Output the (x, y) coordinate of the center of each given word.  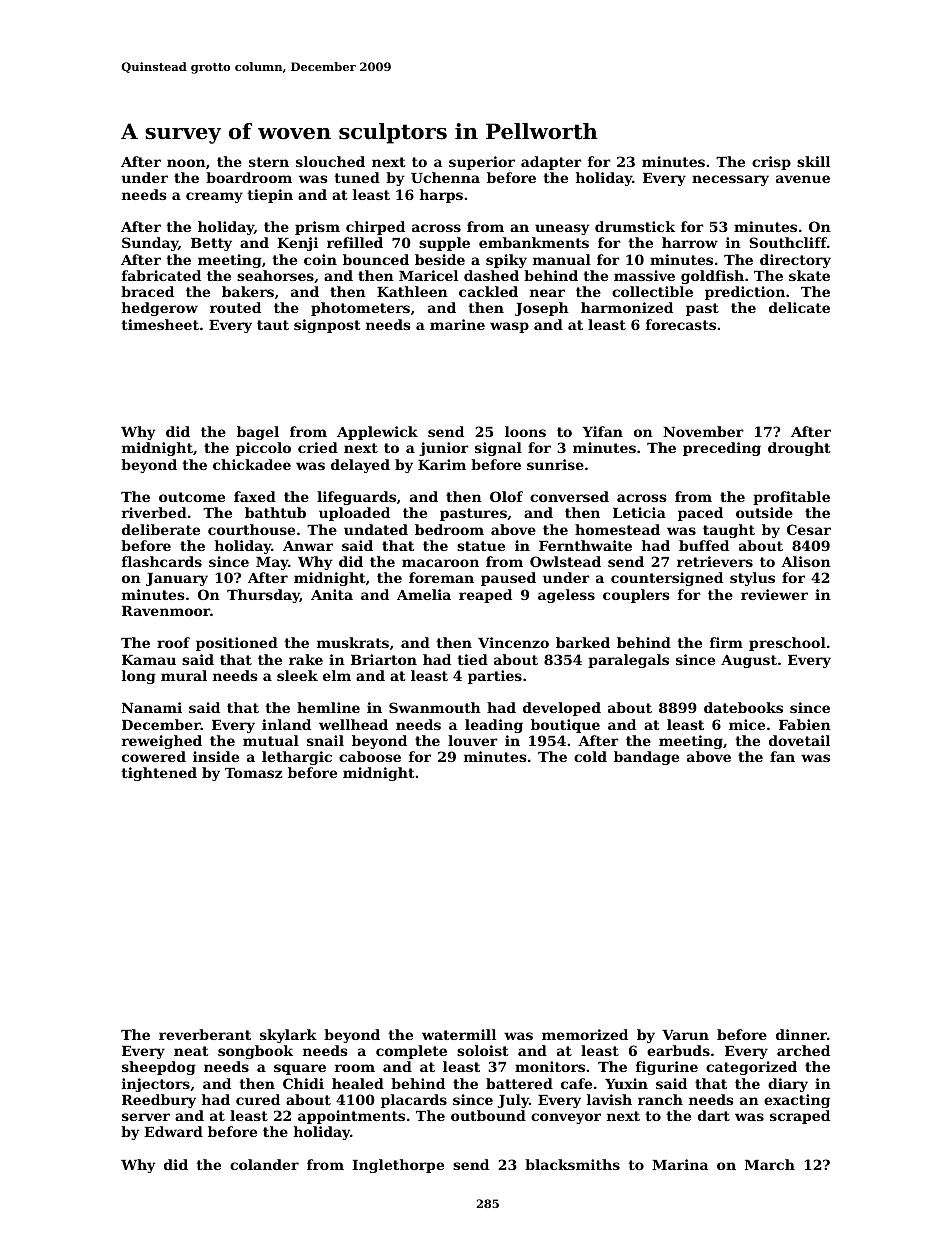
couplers (636, 596)
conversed (569, 496)
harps (441, 196)
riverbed (154, 512)
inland (286, 724)
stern (269, 162)
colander (264, 1164)
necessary (730, 180)
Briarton (384, 659)
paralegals (628, 661)
